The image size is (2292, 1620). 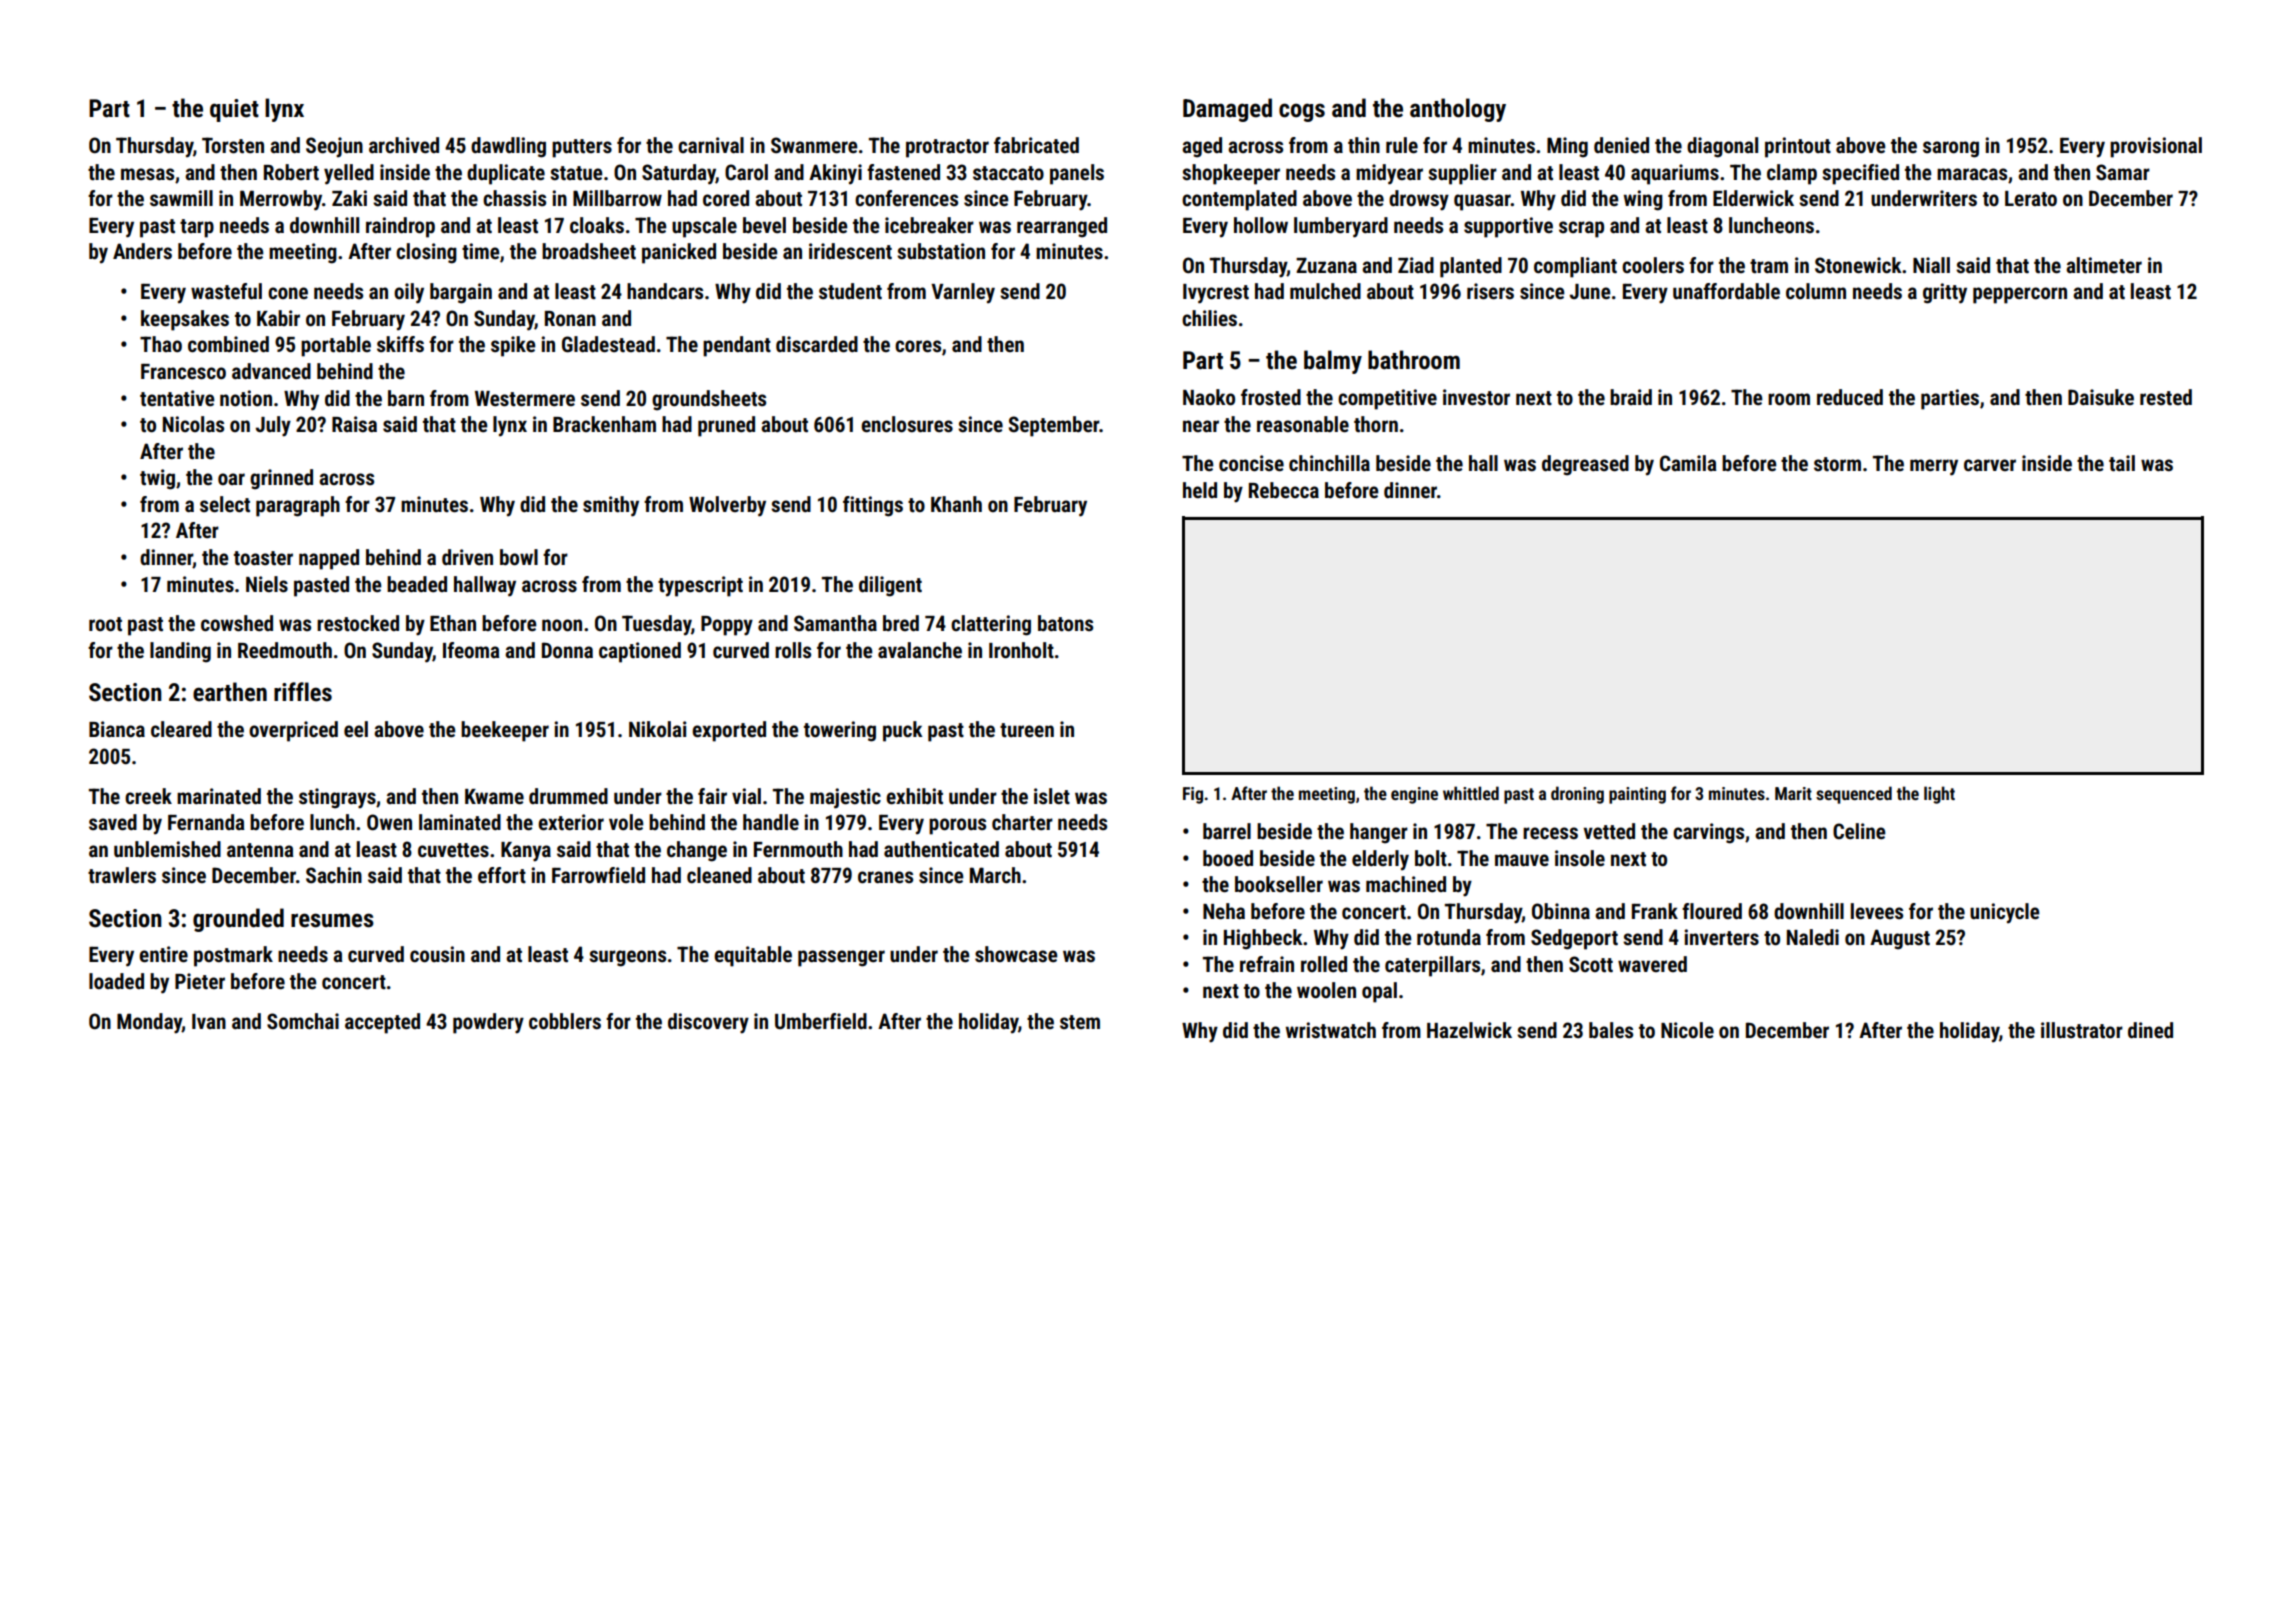 What do you see at coordinates (1458, 110) in the screenshot?
I see `anthology` at bounding box center [1458, 110].
